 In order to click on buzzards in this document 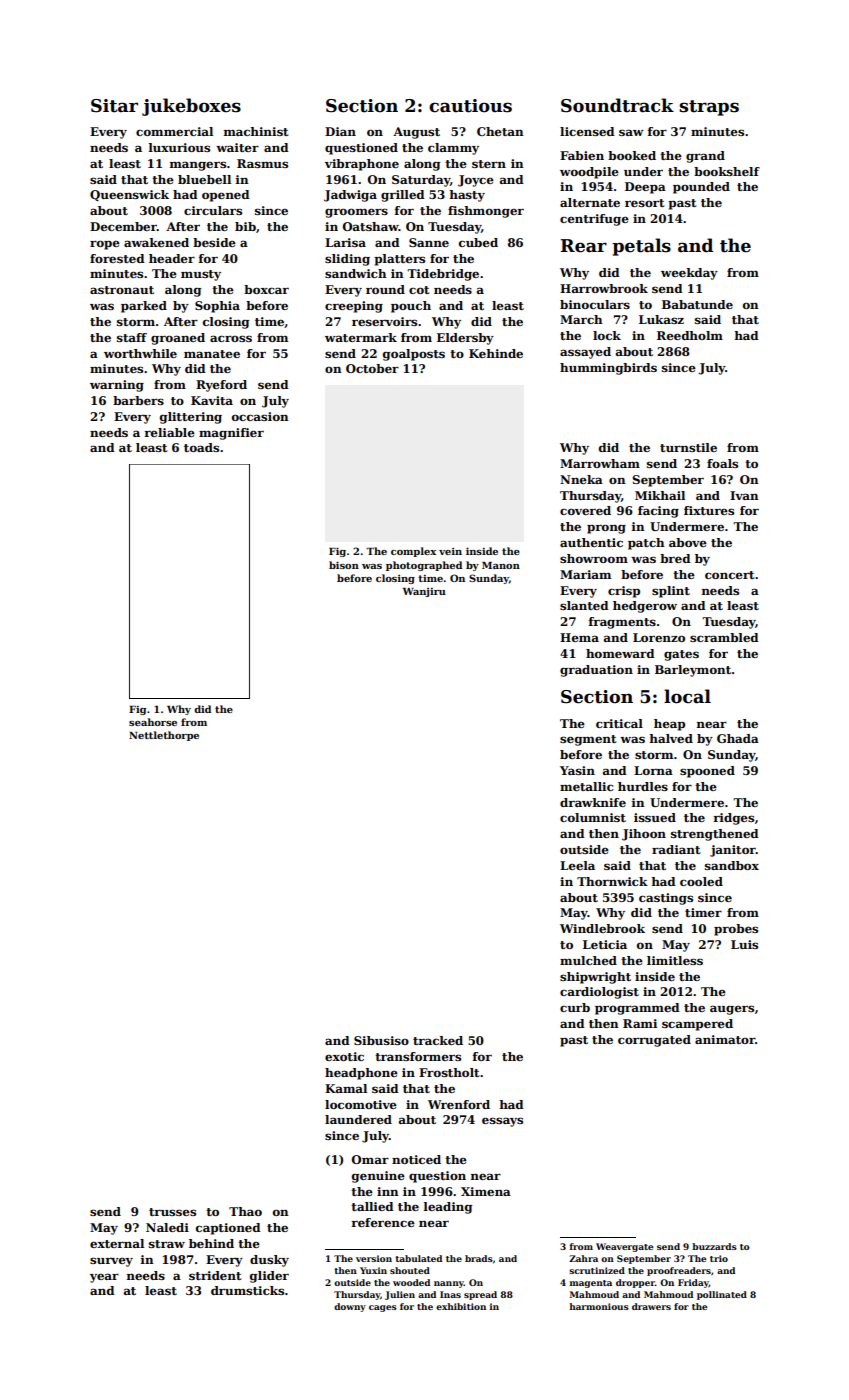, I will do `click(714, 1246)`.
